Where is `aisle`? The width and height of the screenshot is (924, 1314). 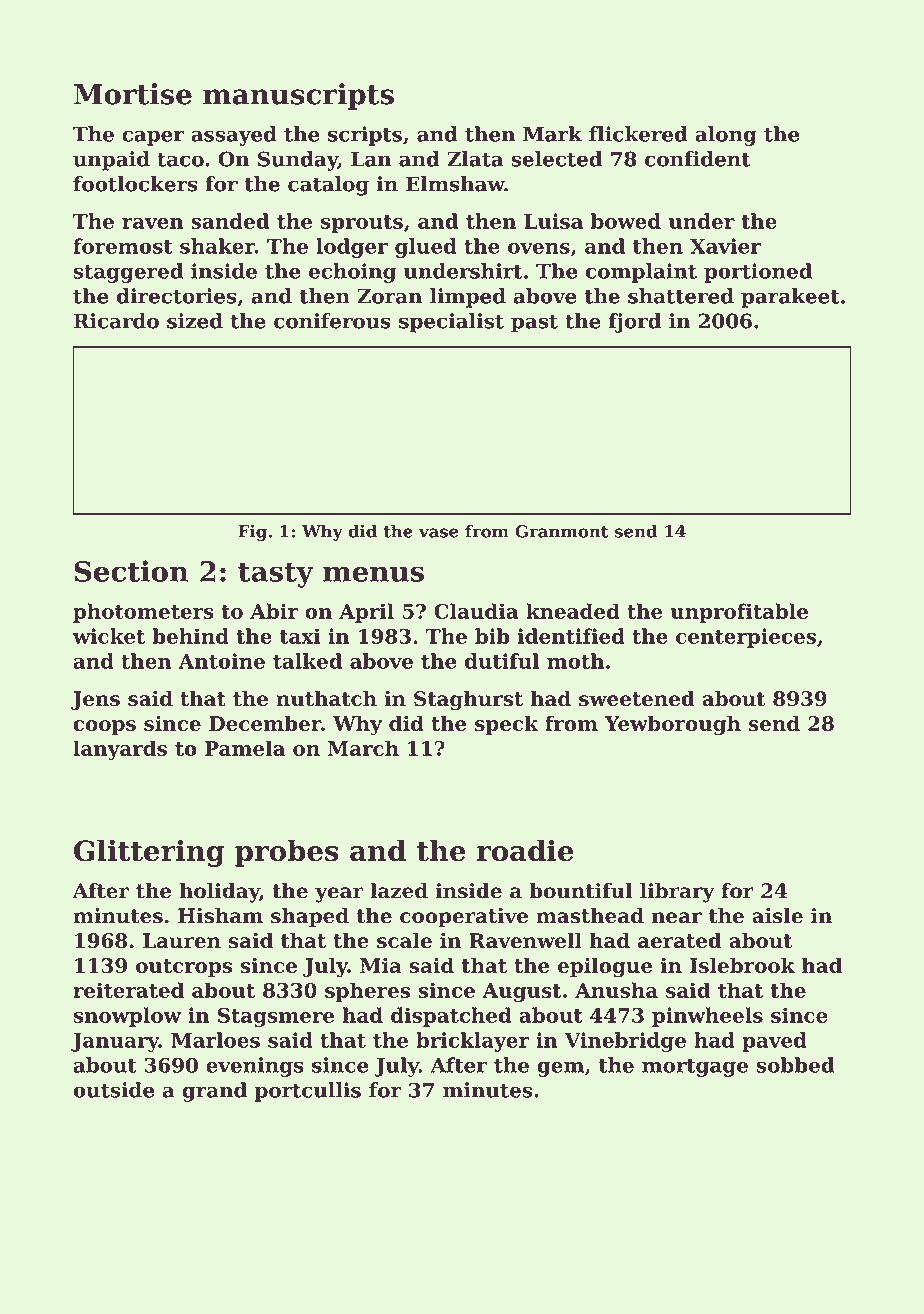
aisle is located at coordinates (777, 916).
